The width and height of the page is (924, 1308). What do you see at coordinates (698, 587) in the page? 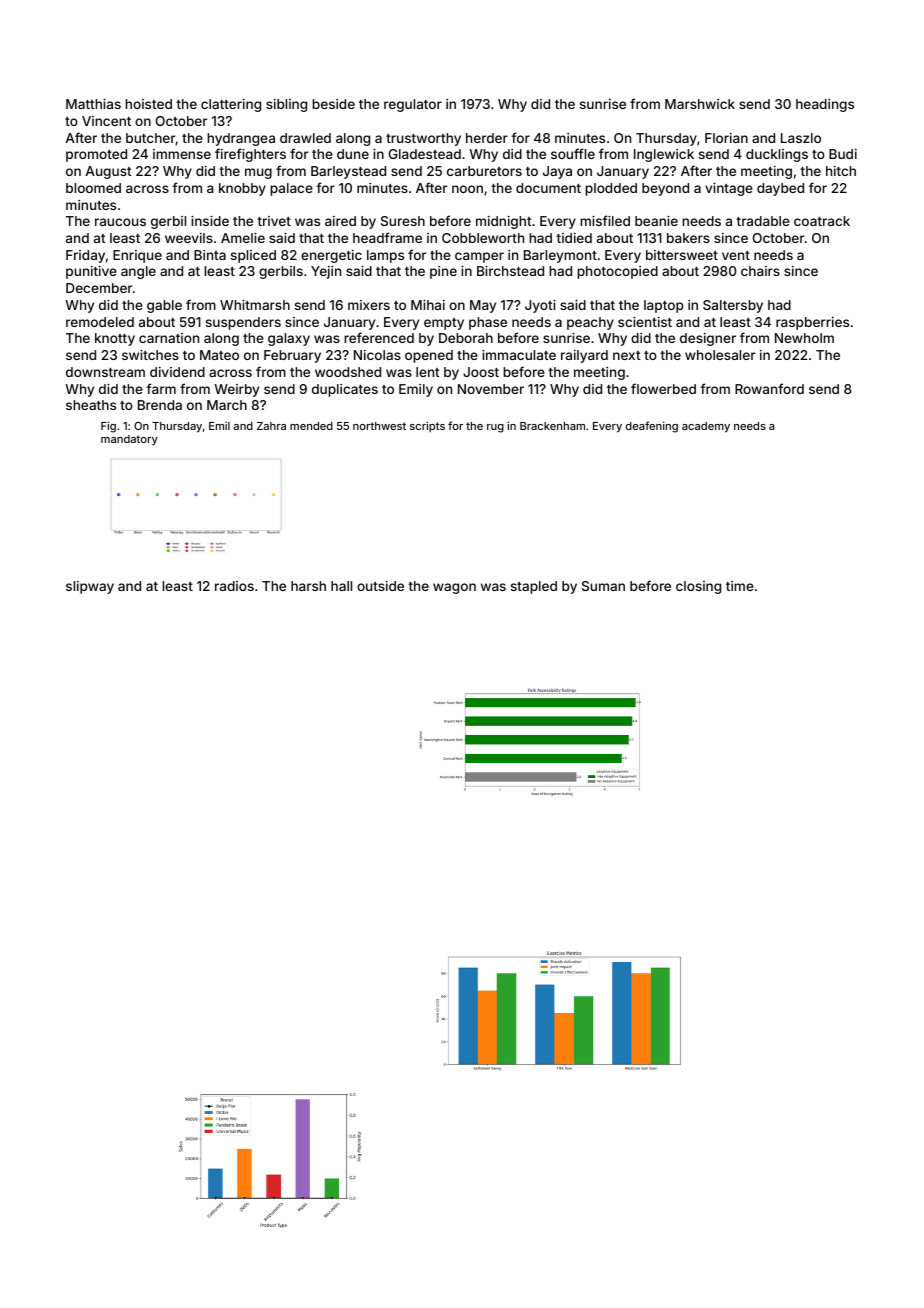
I see `closing` at bounding box center [698, 587].
